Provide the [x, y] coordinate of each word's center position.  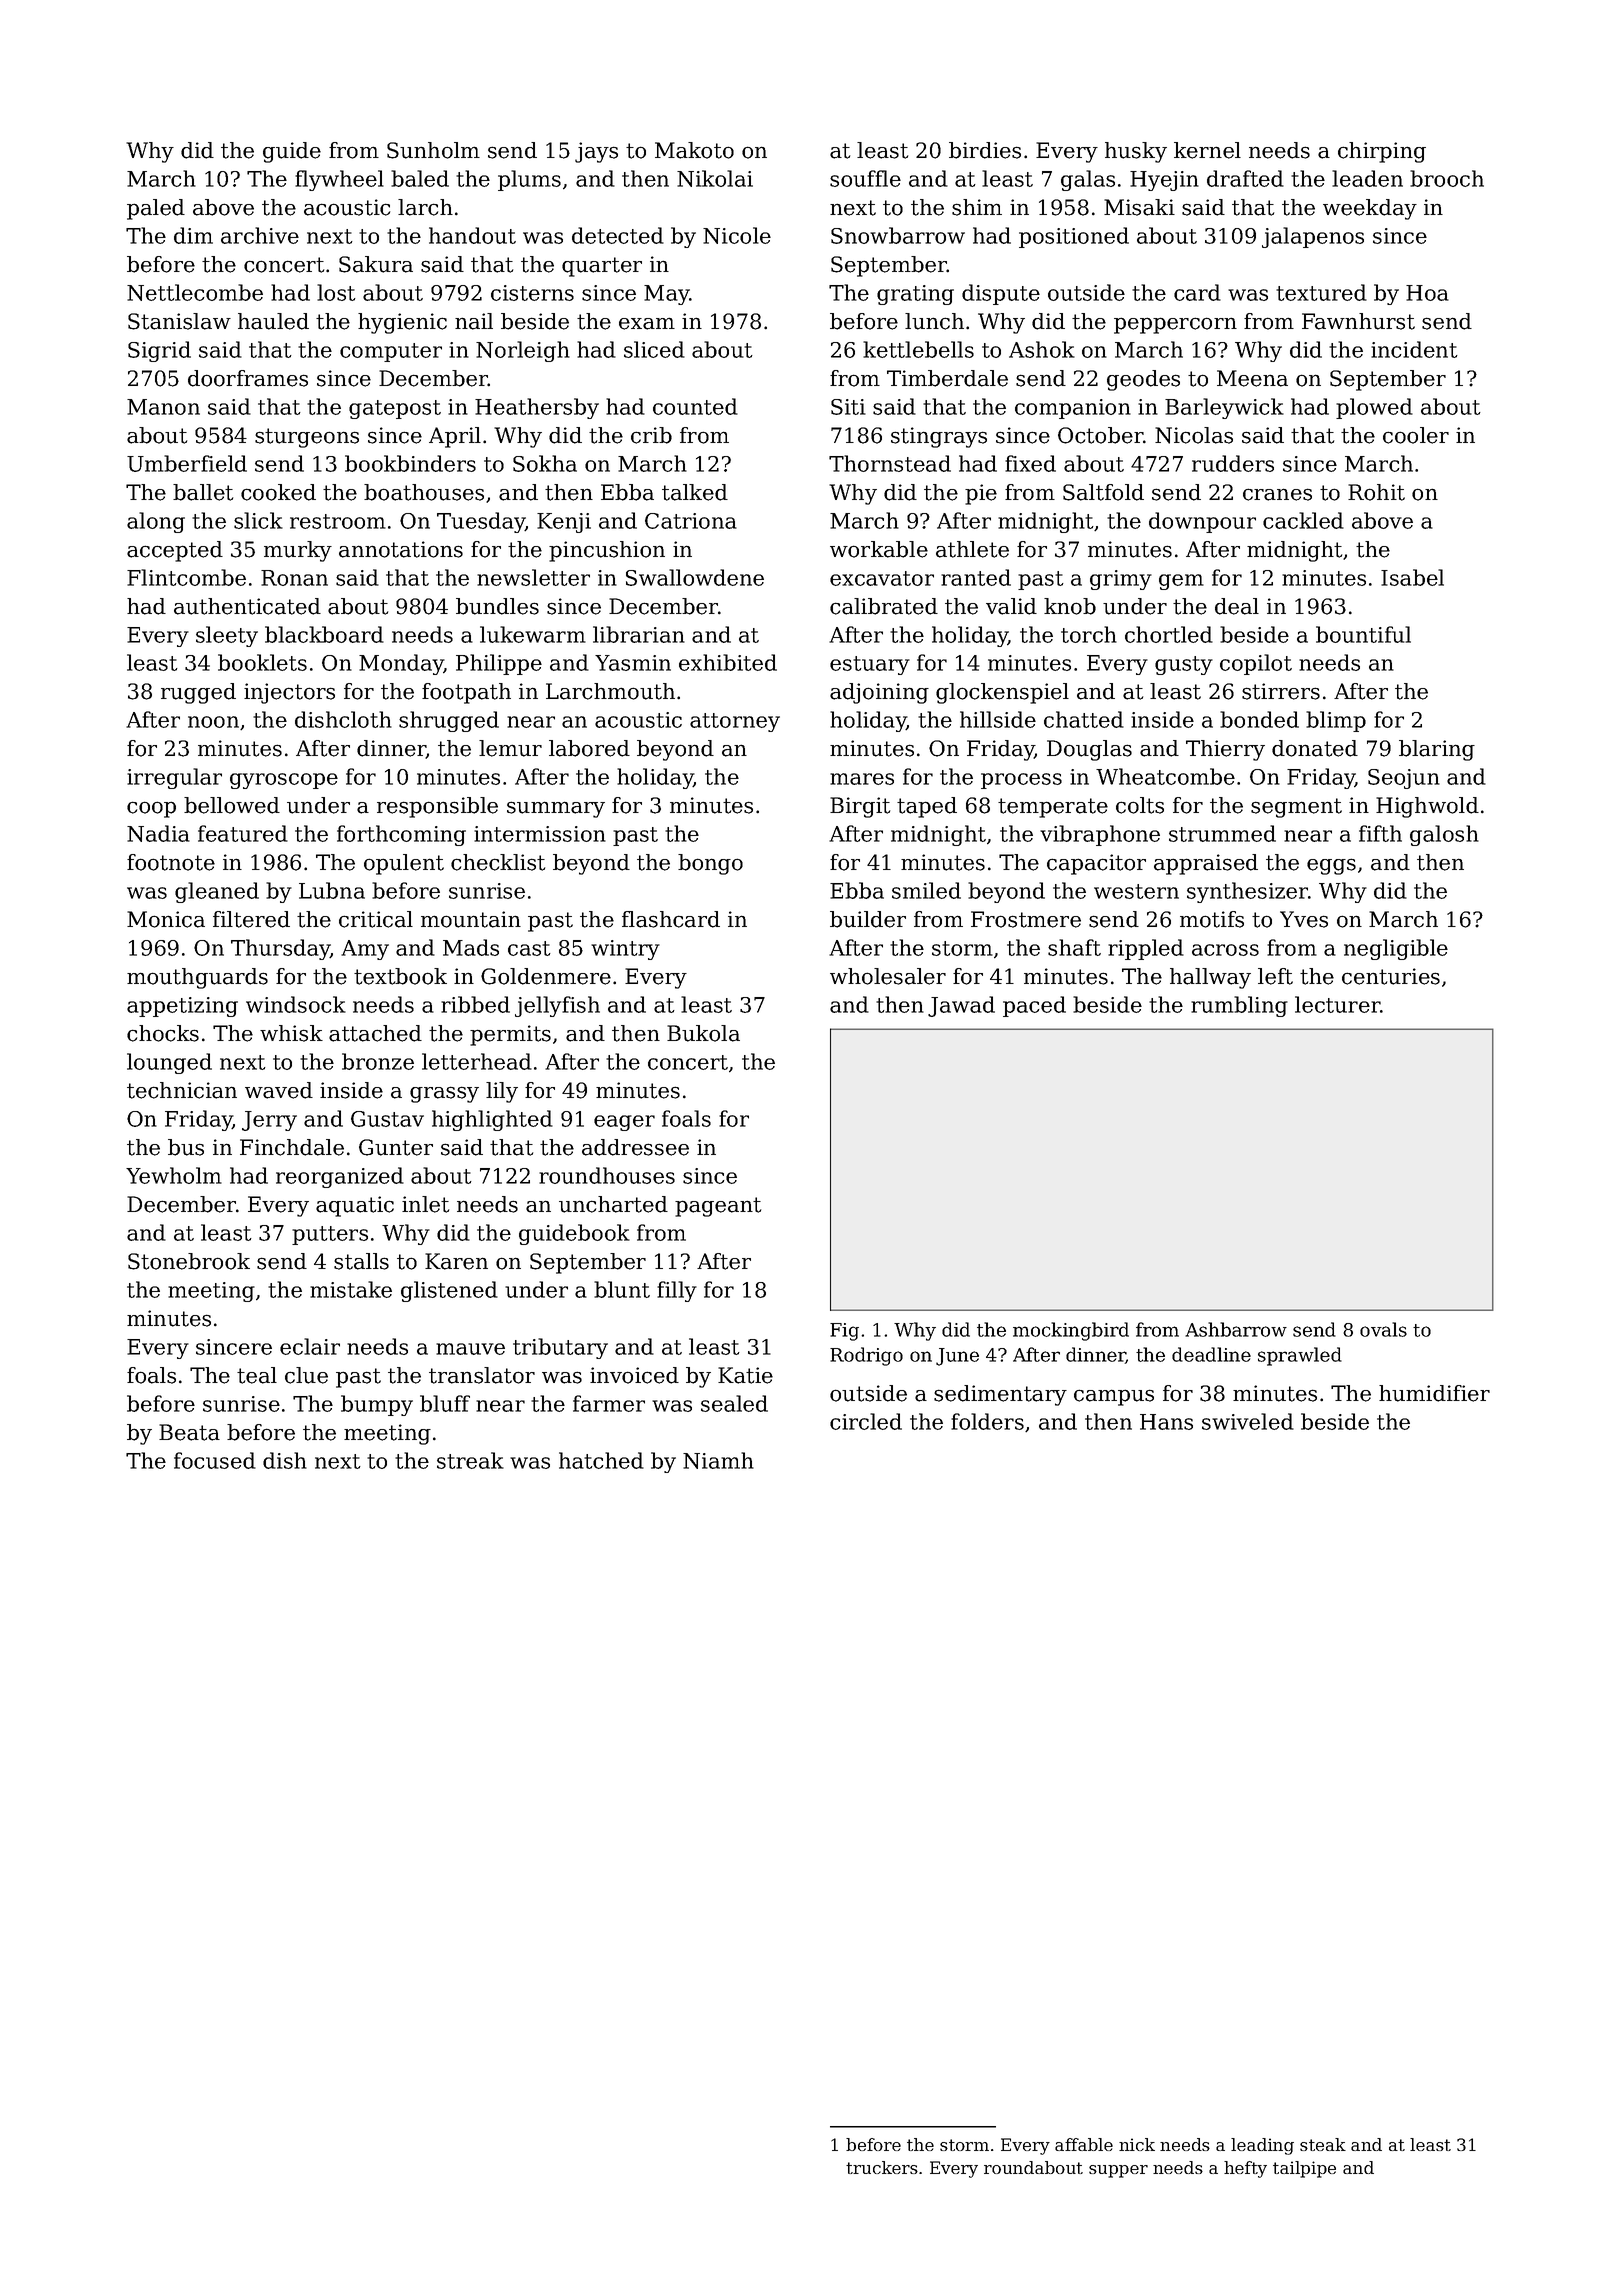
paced [1034, 1006]
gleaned [217, 892]
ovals [1383, 1329]
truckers [882, 2167]
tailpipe [1304, 2169]
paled [156, 209]
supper [1118, 2171]
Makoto [694, 150]
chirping [1382, 152]
